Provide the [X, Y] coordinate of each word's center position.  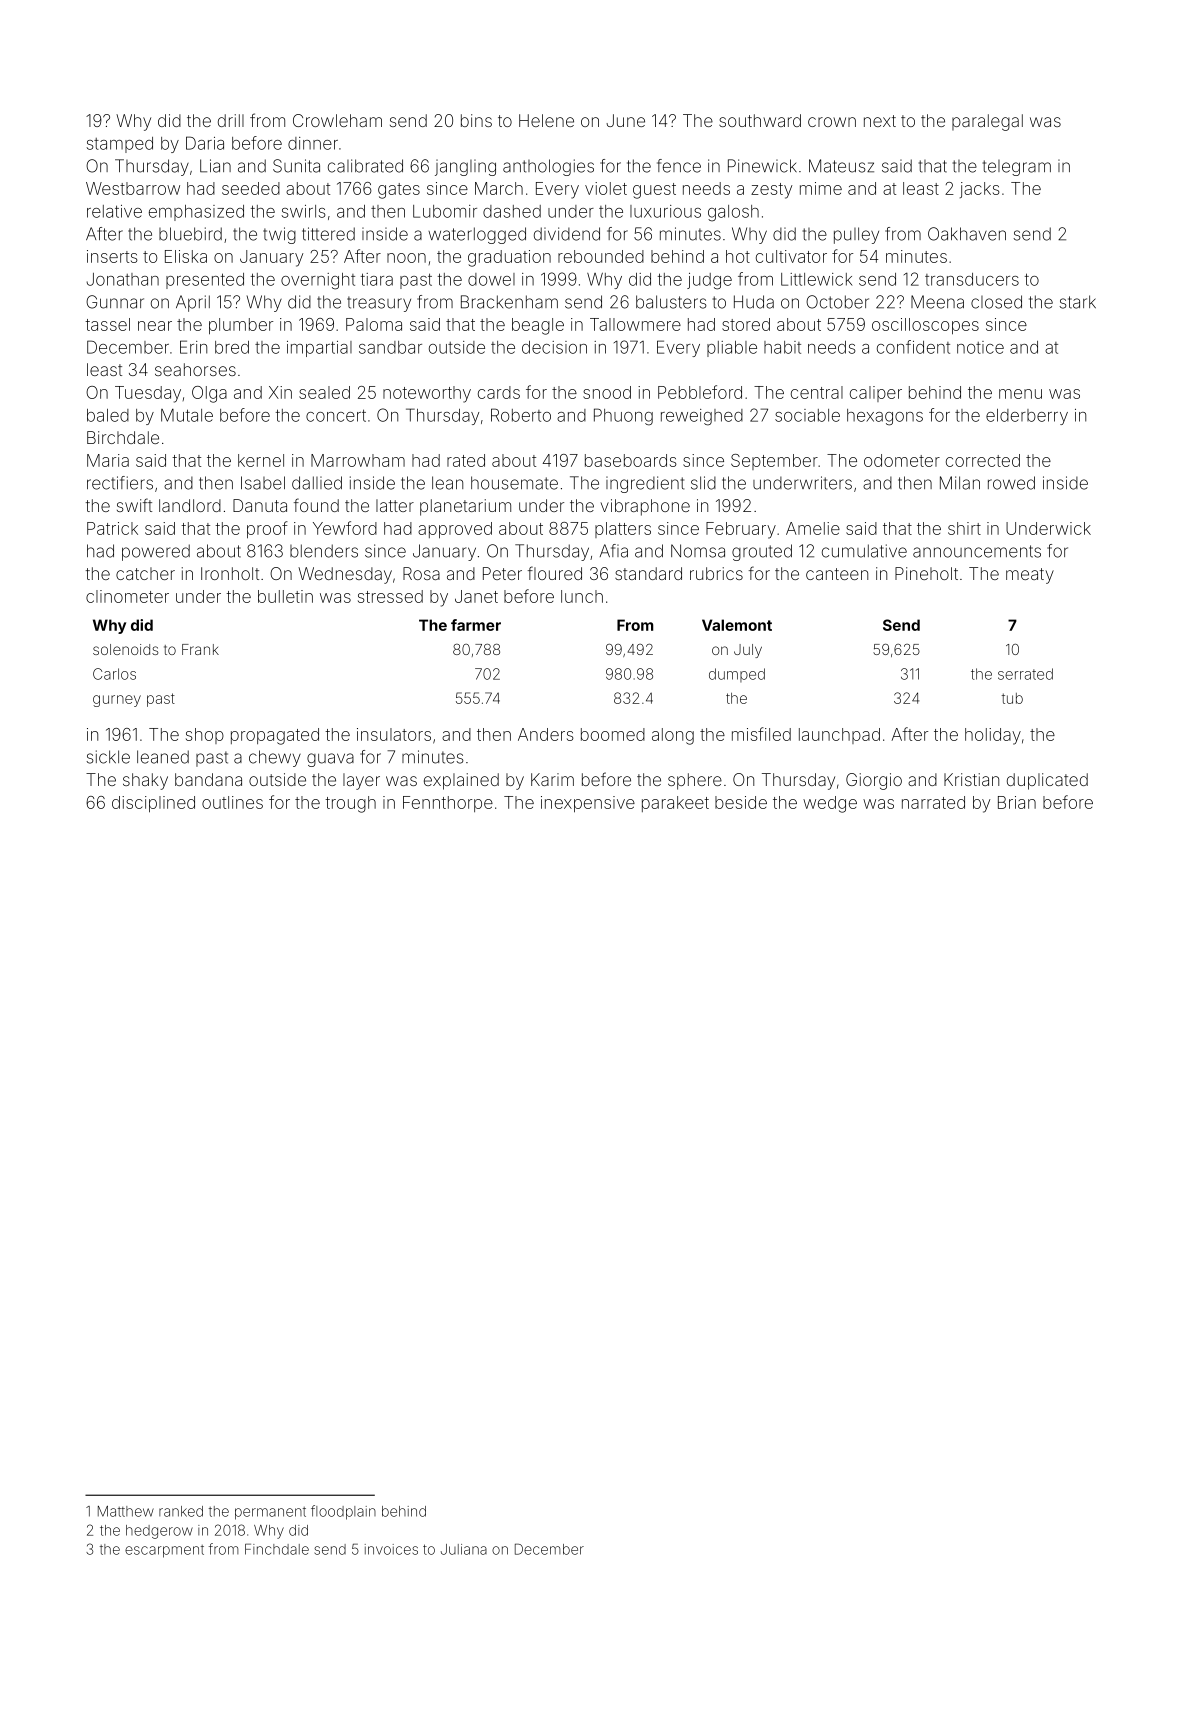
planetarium [465, 507]
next [880, 121]
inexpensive [588, 804]
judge [709, 281]
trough [350, 804]
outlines [232, 802]
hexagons [885, 417]
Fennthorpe [448, 804]
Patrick [112, 528]
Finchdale [277, 1549]
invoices [391, 1549]
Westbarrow [133, 188]
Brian [1017, 802]
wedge [830, 804]
